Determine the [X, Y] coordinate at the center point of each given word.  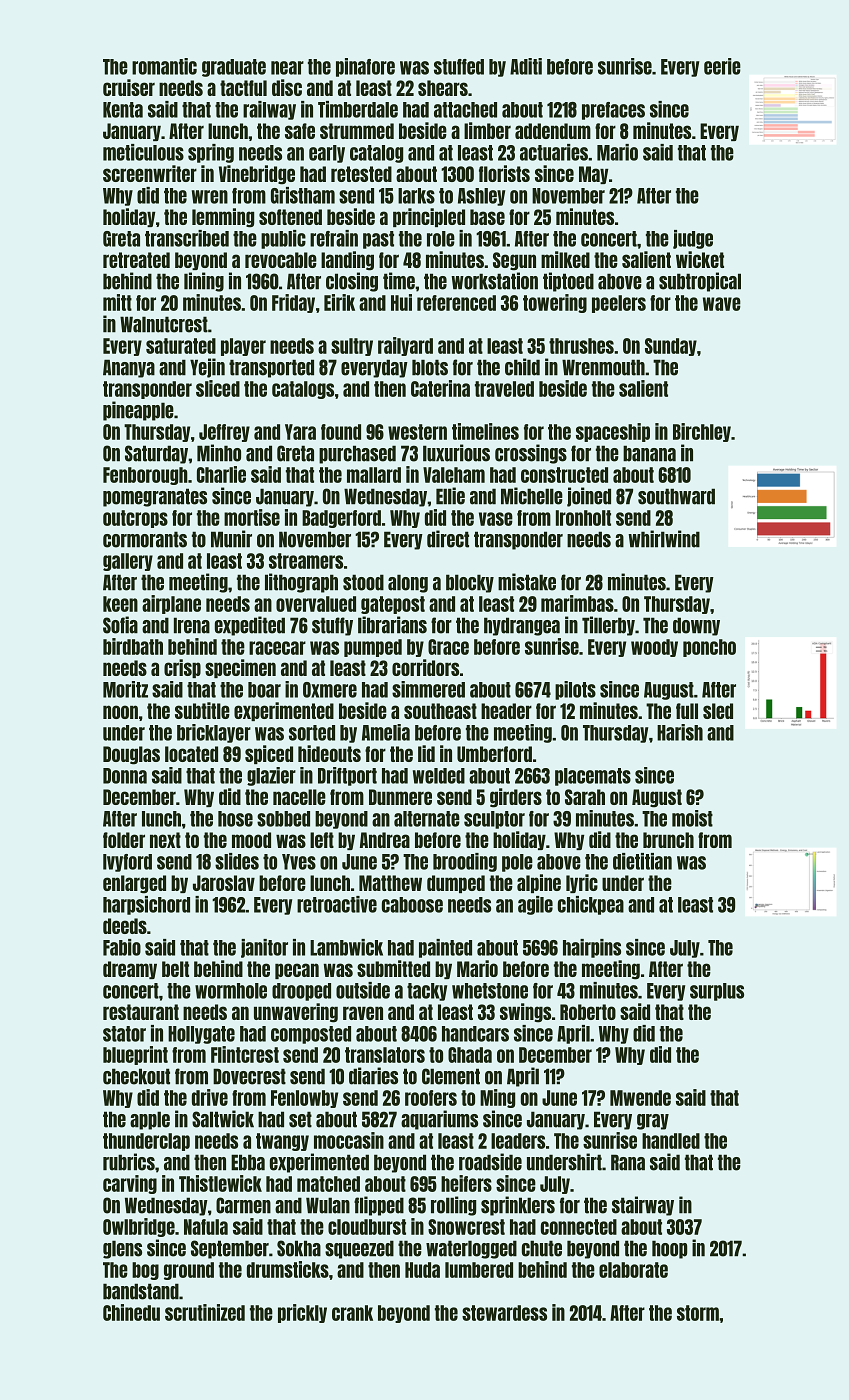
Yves [299, 862]
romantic [164, 66]
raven [363, 1013]
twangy [282, 1142]
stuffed [459, 67]
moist [692, 818]
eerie [722, 66]
